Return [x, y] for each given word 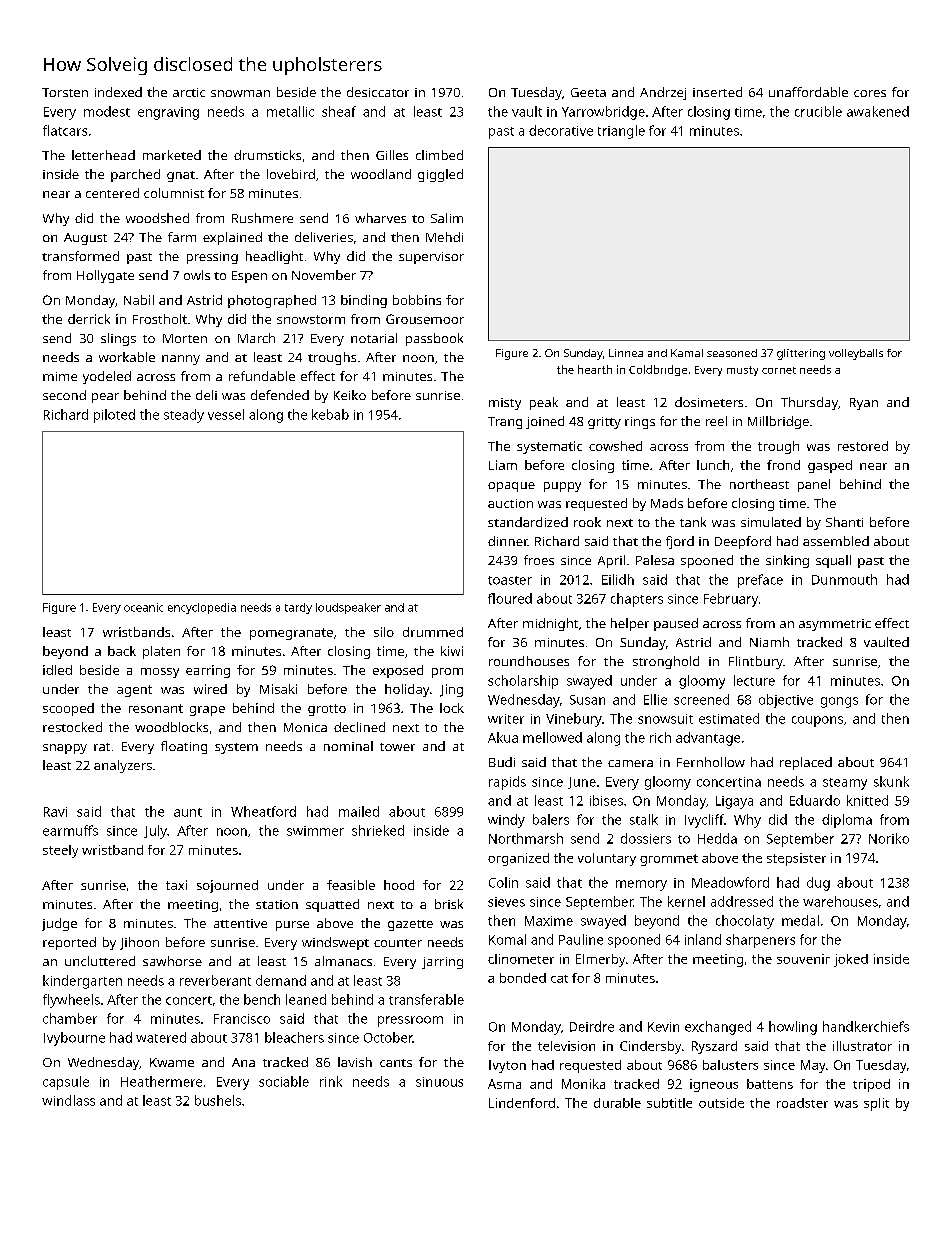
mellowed [552, 737]
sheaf [339, 111]
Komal [507, 939]
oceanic [143, 607]
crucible [818, 111]
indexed [118, 92]
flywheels [71, 1001]
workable [127, 357]
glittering [801, 354]
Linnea [626, 353]
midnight [550, 624]
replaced [806, 763]
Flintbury [756, 662]
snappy [65, 749]
